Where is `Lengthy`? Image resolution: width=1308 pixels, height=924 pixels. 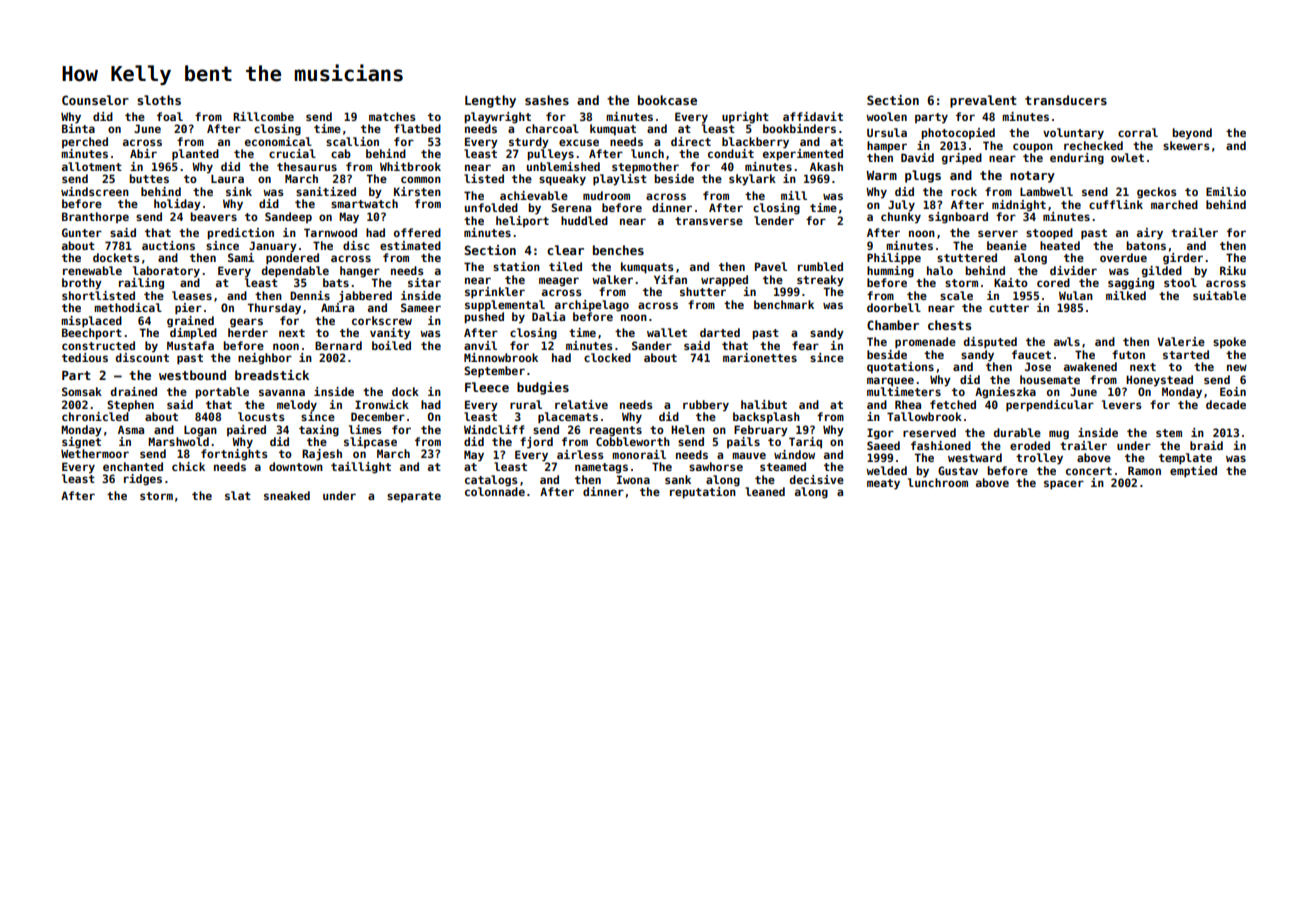
Lengthy is located at coordinates (490, 101).
